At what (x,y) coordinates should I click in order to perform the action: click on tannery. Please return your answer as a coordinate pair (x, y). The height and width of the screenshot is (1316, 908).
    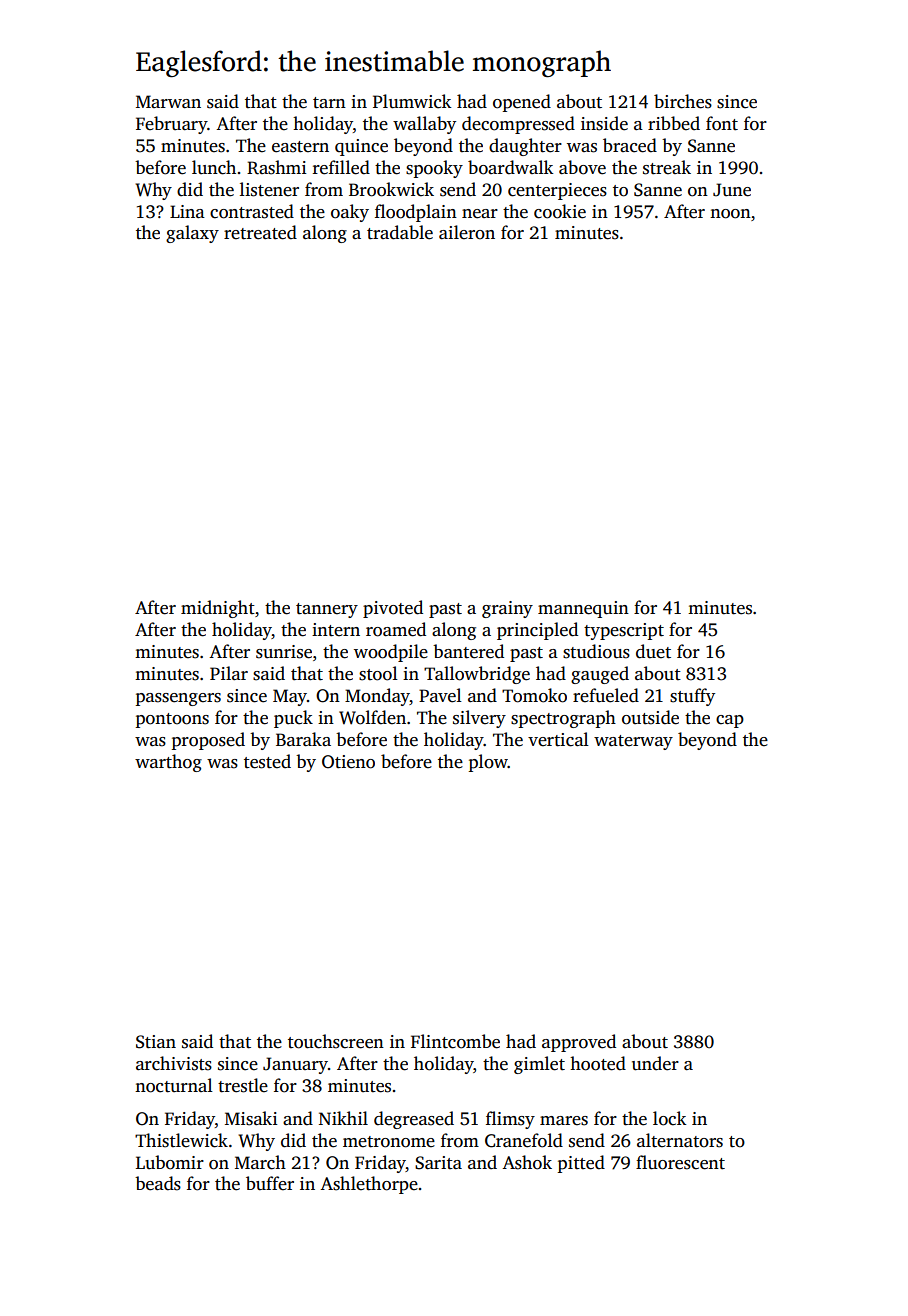
    Looking at the image, I should click on (327, 610).
